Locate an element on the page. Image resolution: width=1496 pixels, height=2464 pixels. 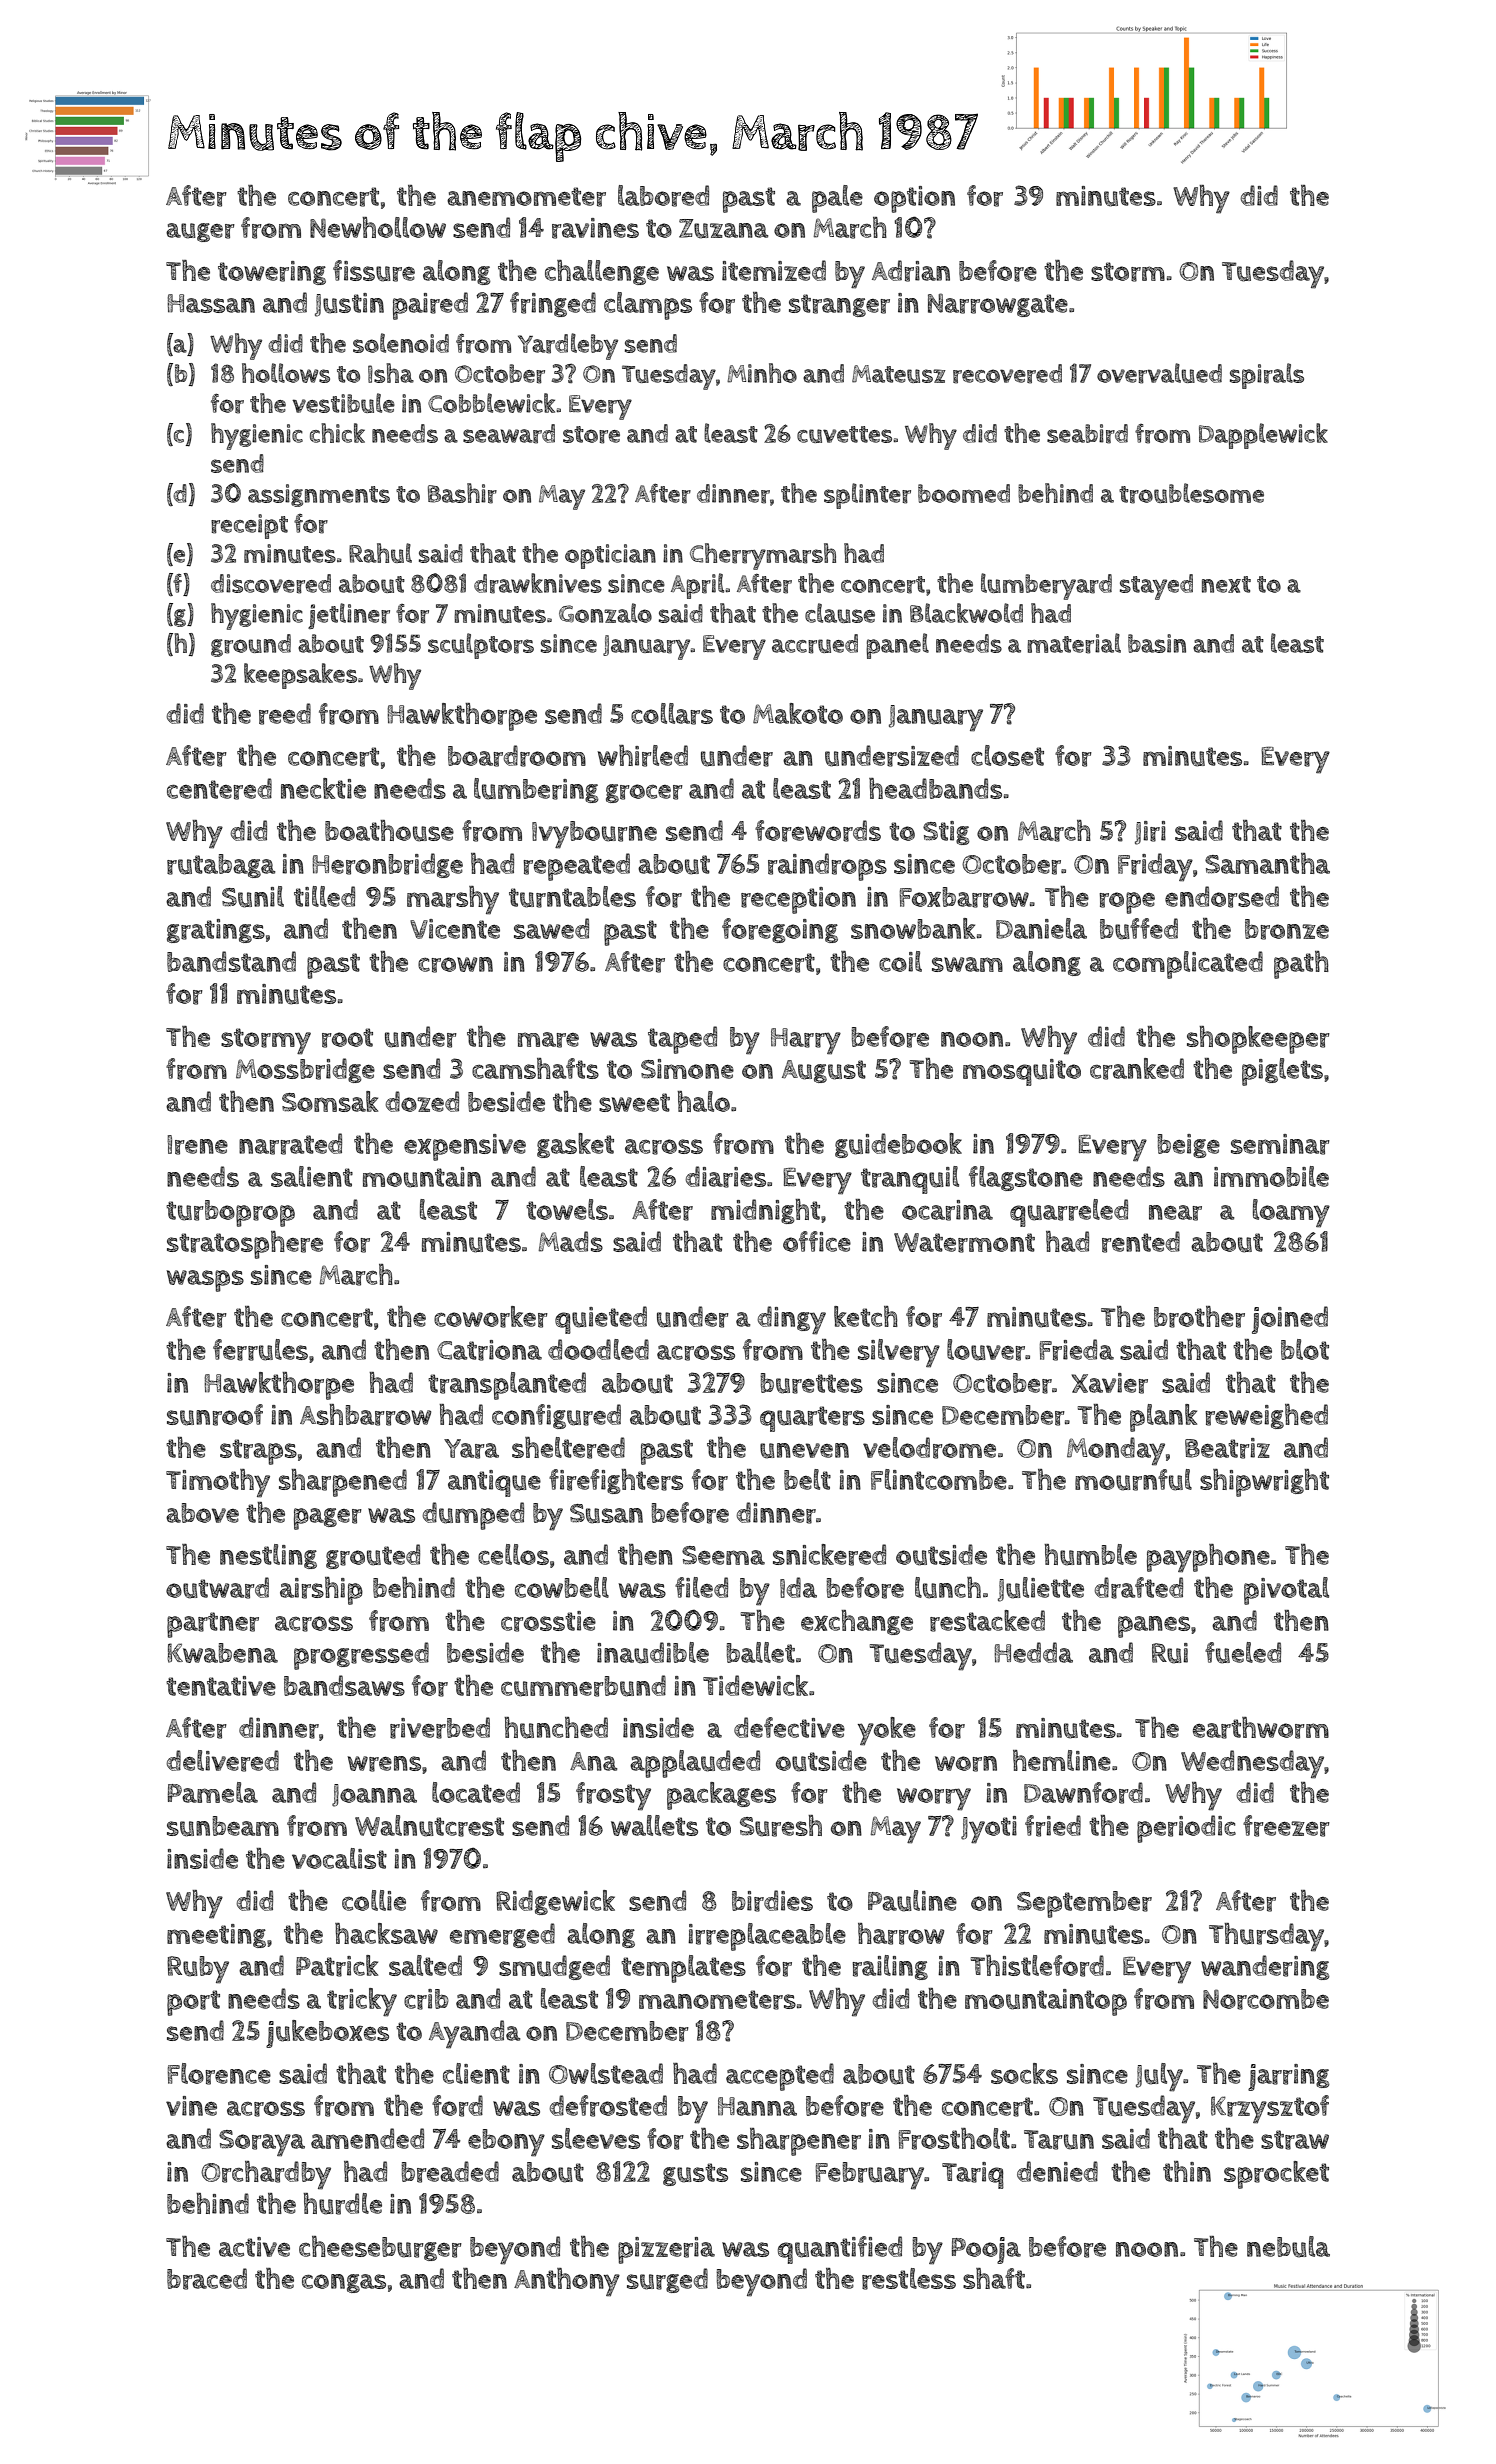
Ayanda is located at coordinates (475, 2034).
